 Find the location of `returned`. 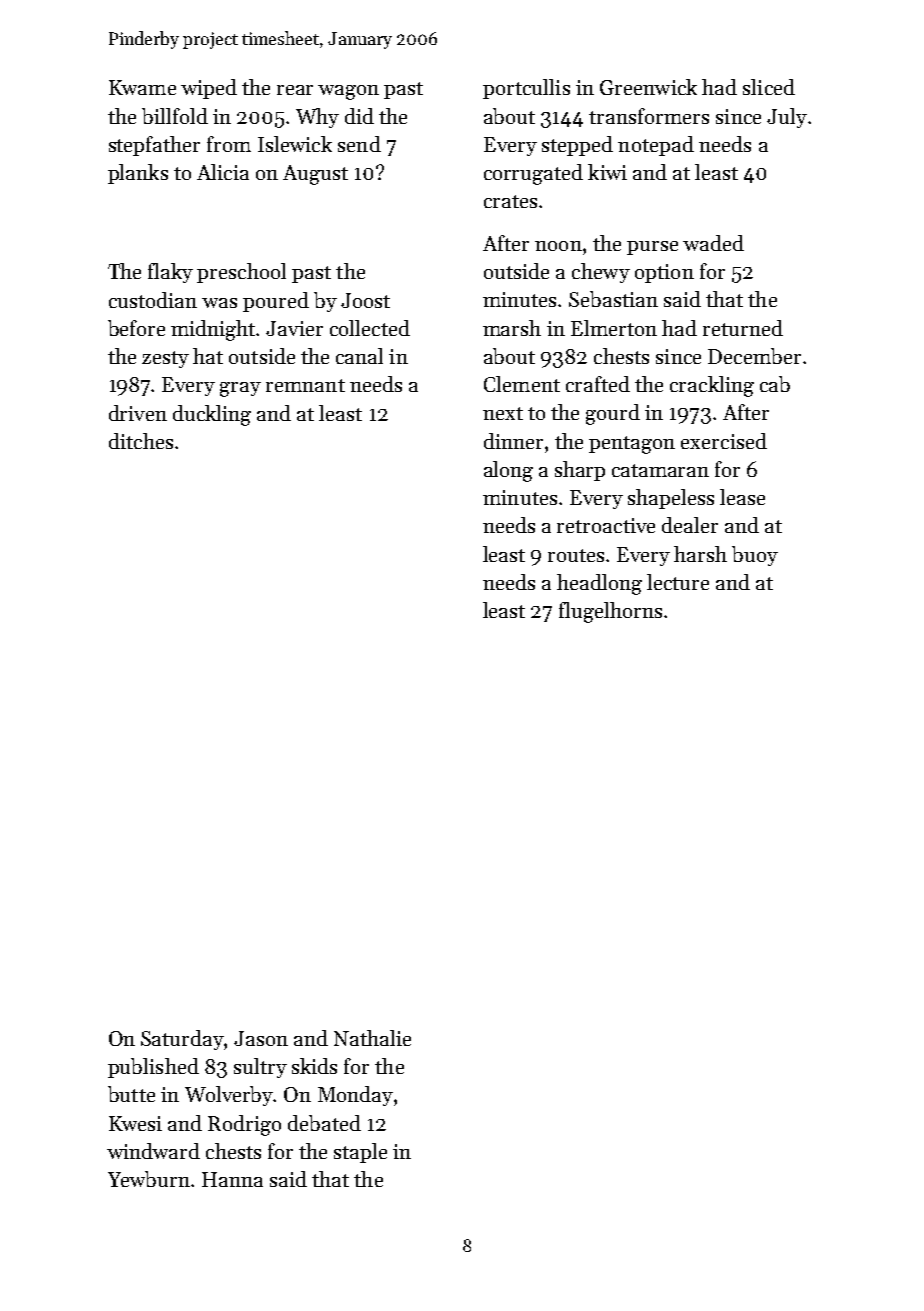

returned is located at coordinates (743, 328).
